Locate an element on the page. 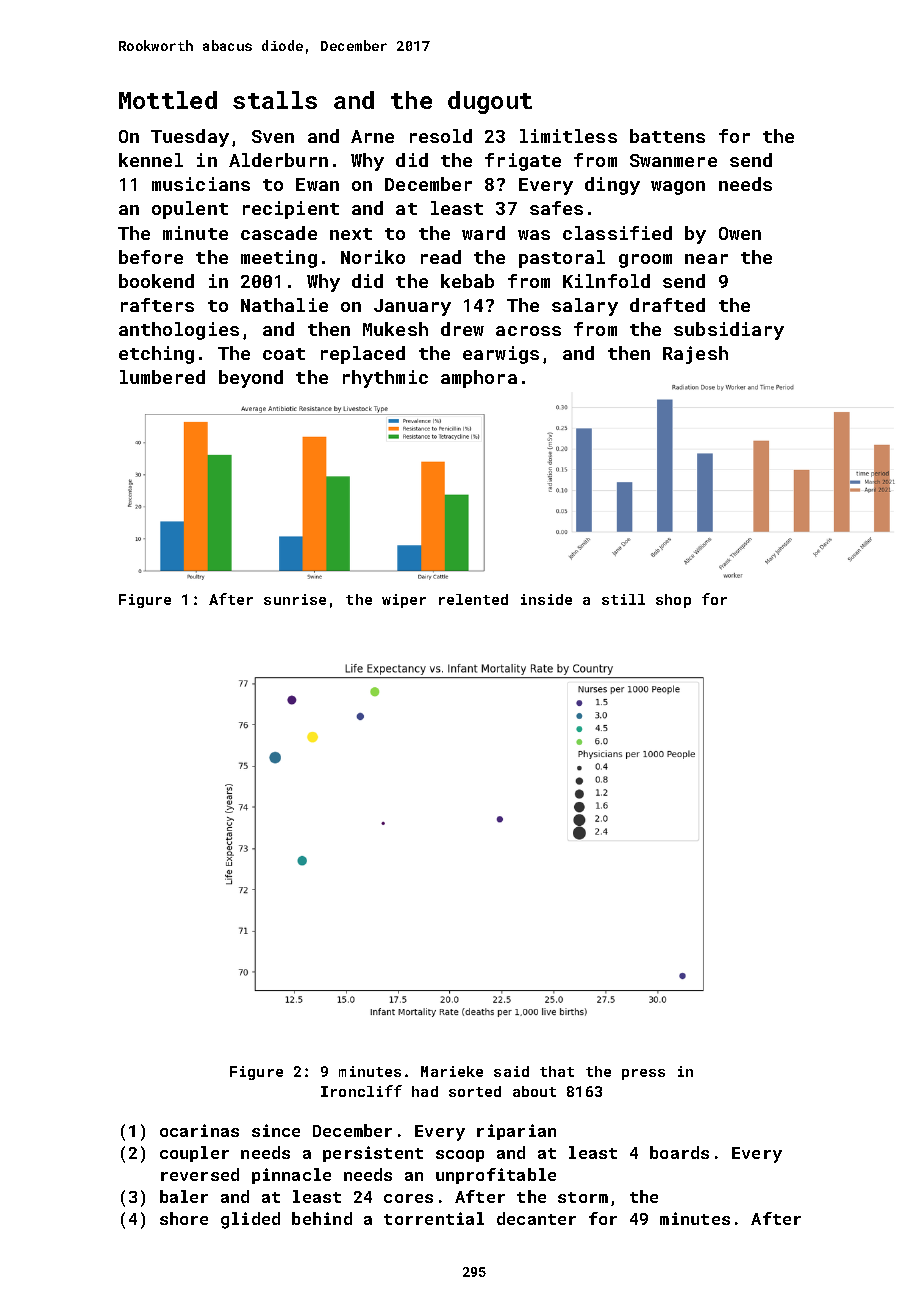 This document has width=924, height=1314. sunrise is located at coordinates (295, 599).
